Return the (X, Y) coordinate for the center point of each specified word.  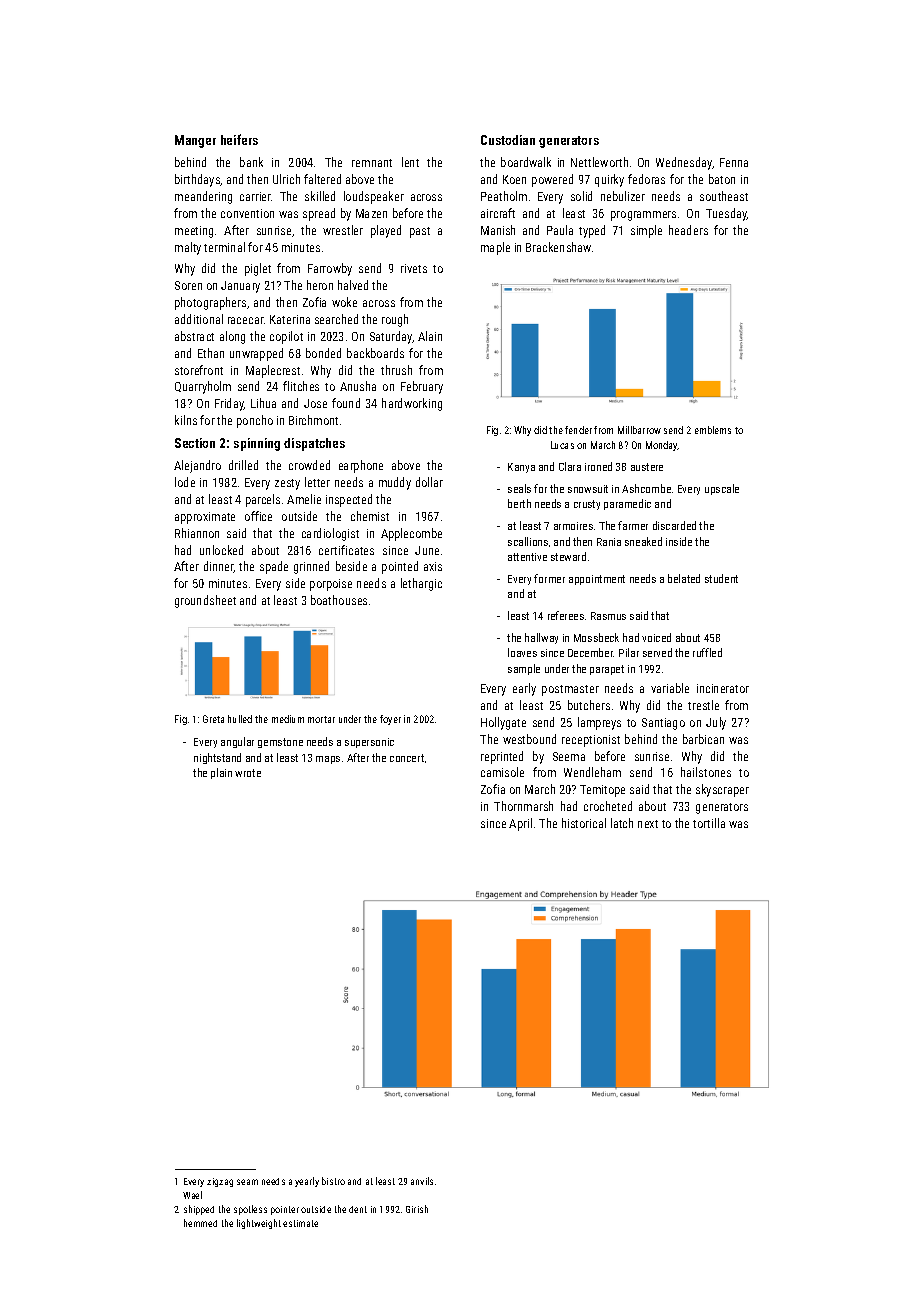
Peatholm (504, 196)
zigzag (220, 1182)
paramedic (627, 504)
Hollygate (503, 723)
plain (221, 773)
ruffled (707, 652)
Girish (417, 1209)
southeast (724, 196)
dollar (429, 482)
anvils (422, 1181)
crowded (309, 465)
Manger (195, 141)
